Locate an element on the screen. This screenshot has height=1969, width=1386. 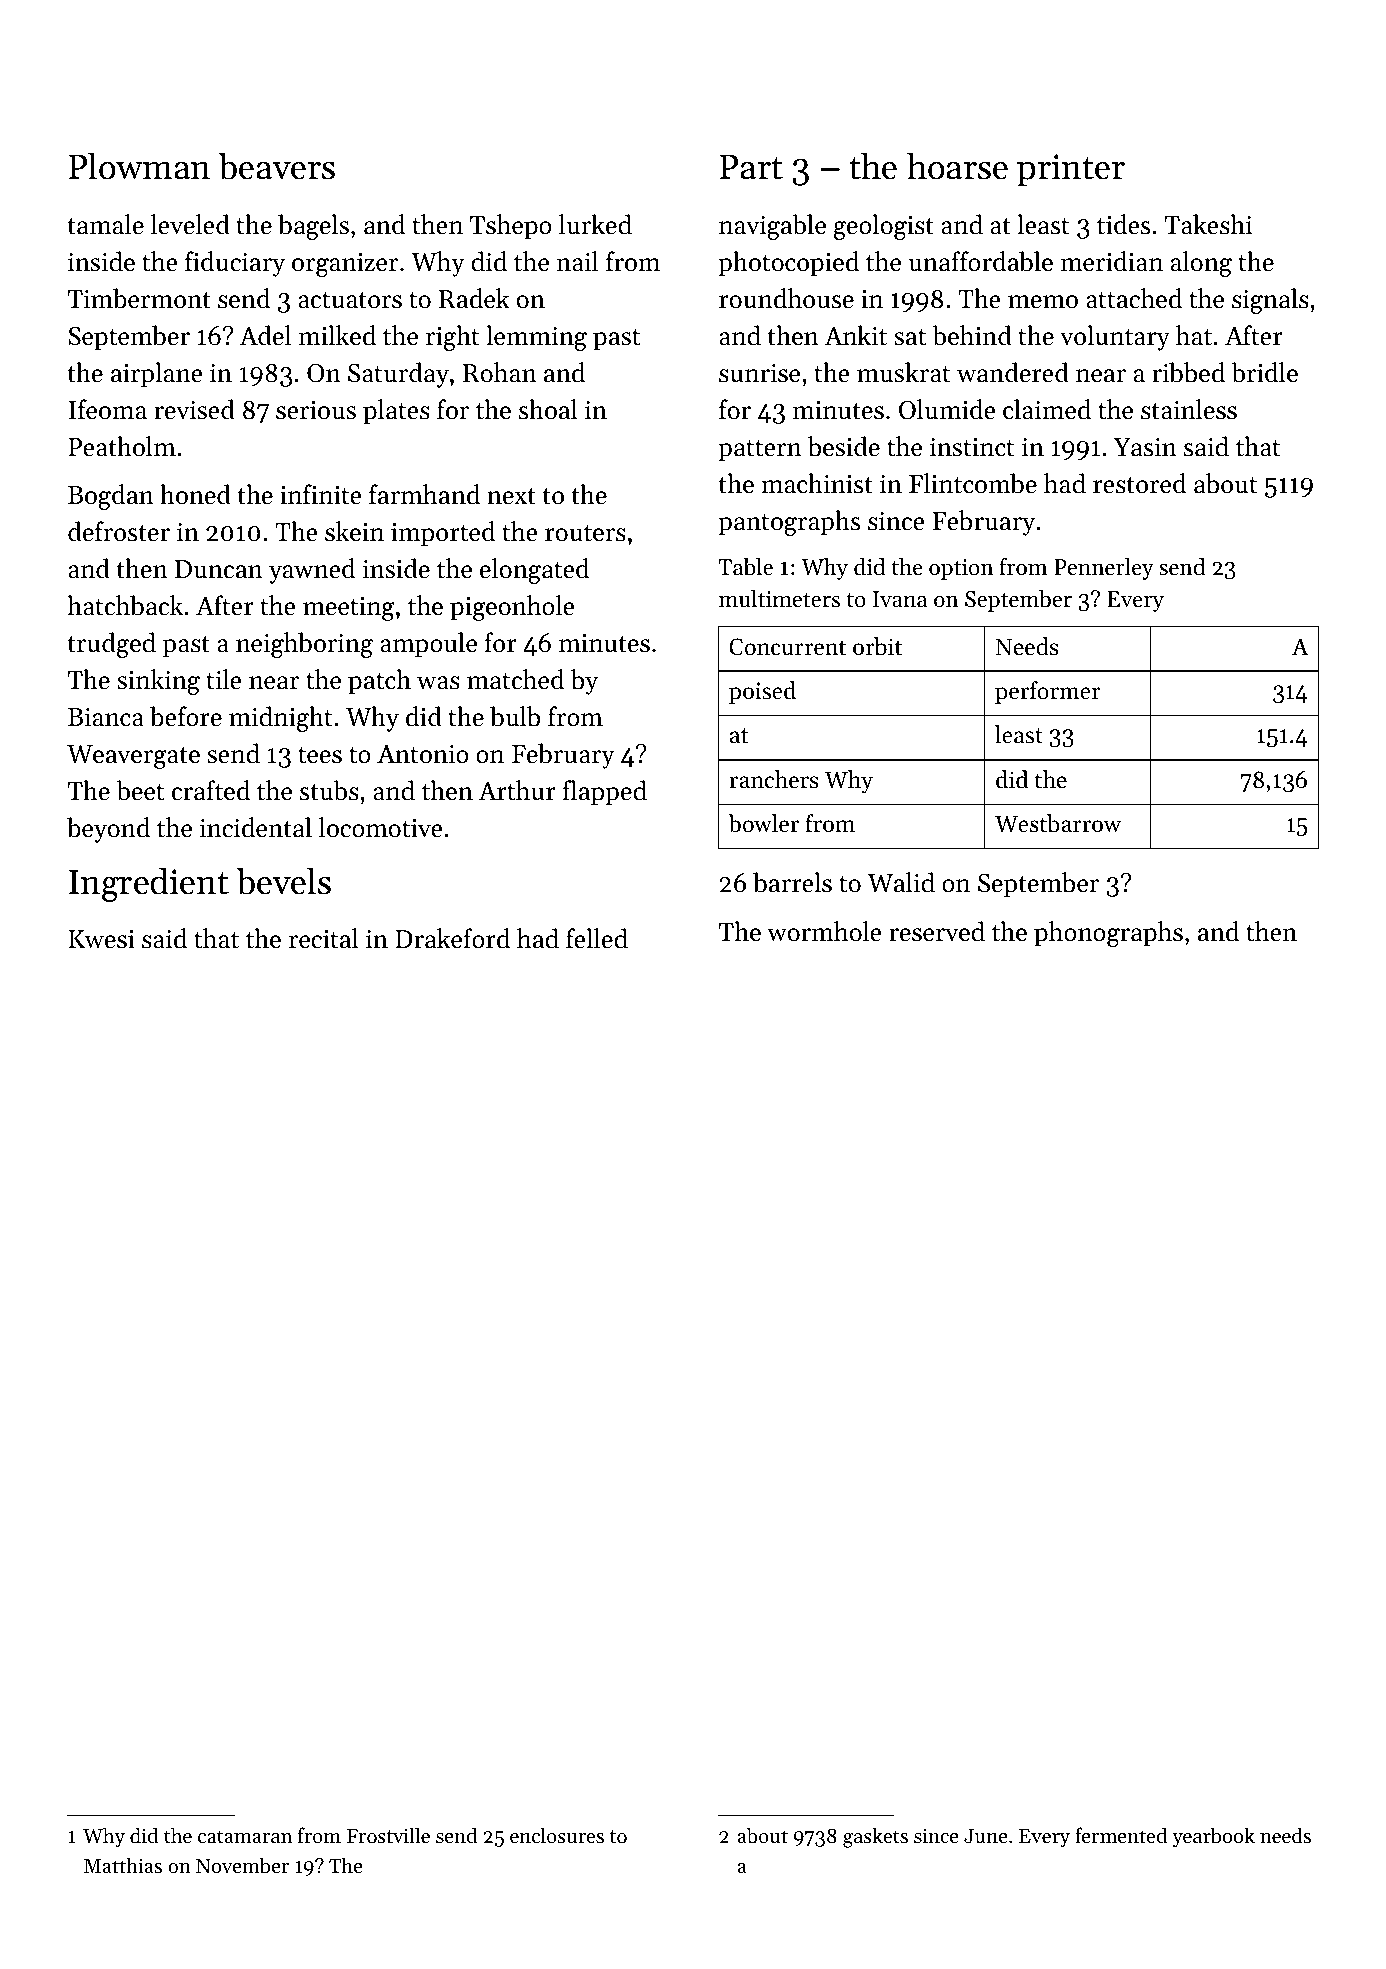
Tshepo is located at coordinates (511, 227).
